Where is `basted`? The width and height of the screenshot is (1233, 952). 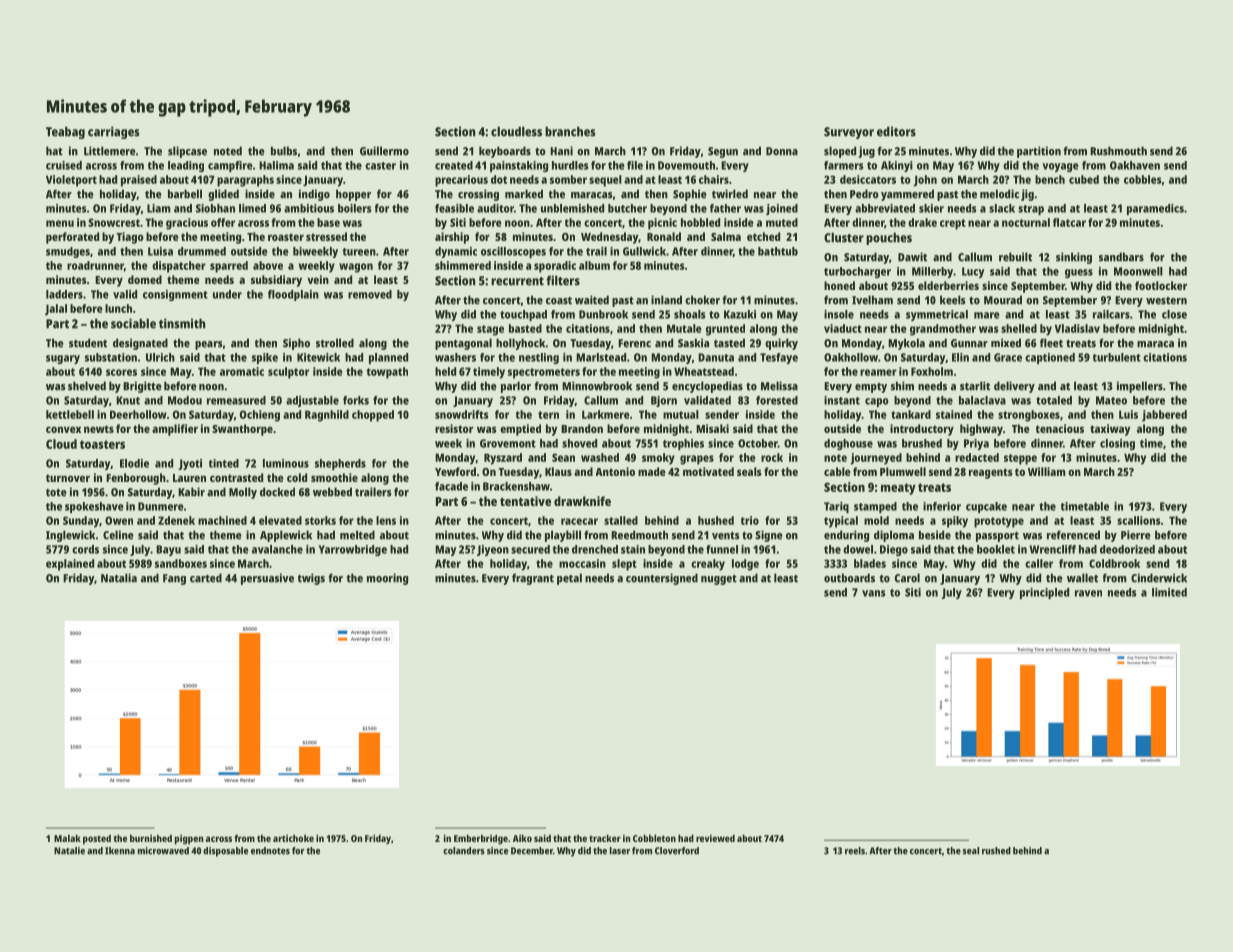
basted is located at coordinates (525, 328).
